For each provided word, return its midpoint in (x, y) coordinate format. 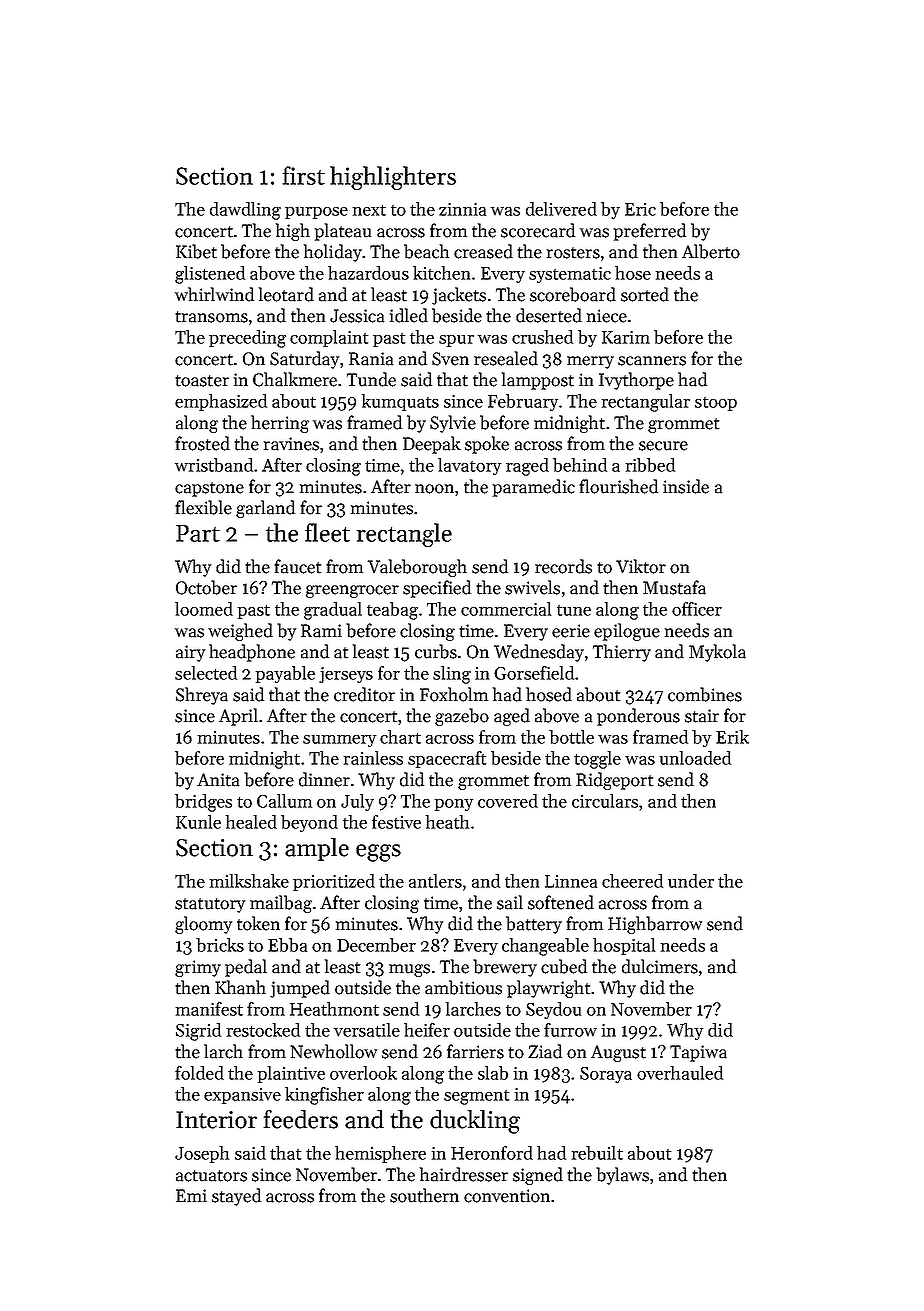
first (303, 175)
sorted (645, 294)
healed (251, 822)
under (691, 881)
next (369, 210)
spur (456, 341)
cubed (564, 966)
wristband (214, 465)
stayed (236, 1197)
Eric (640, 209)
